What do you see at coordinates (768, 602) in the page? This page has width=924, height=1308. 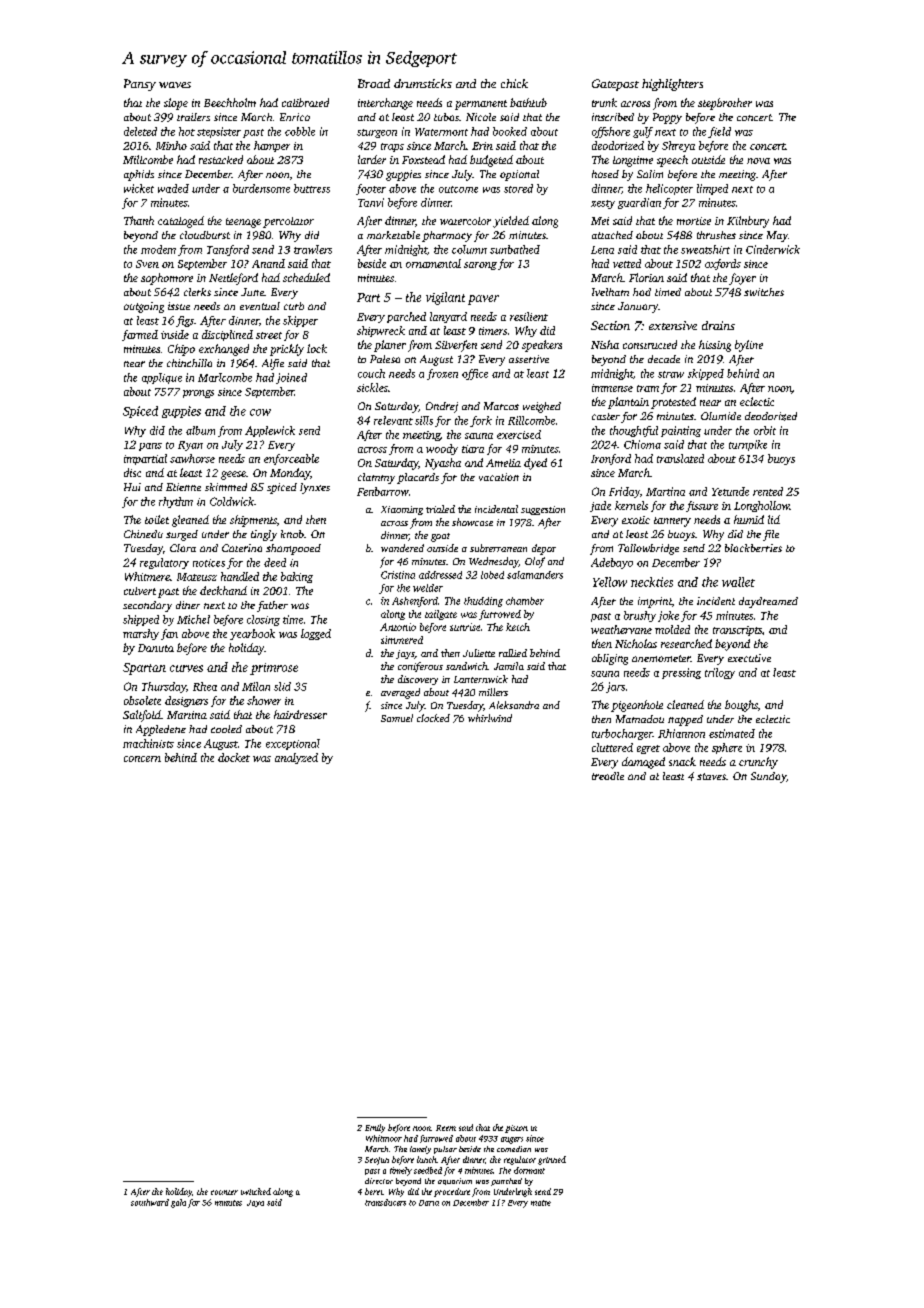 I see `daydreamed` at bounding box center [768, 602].
